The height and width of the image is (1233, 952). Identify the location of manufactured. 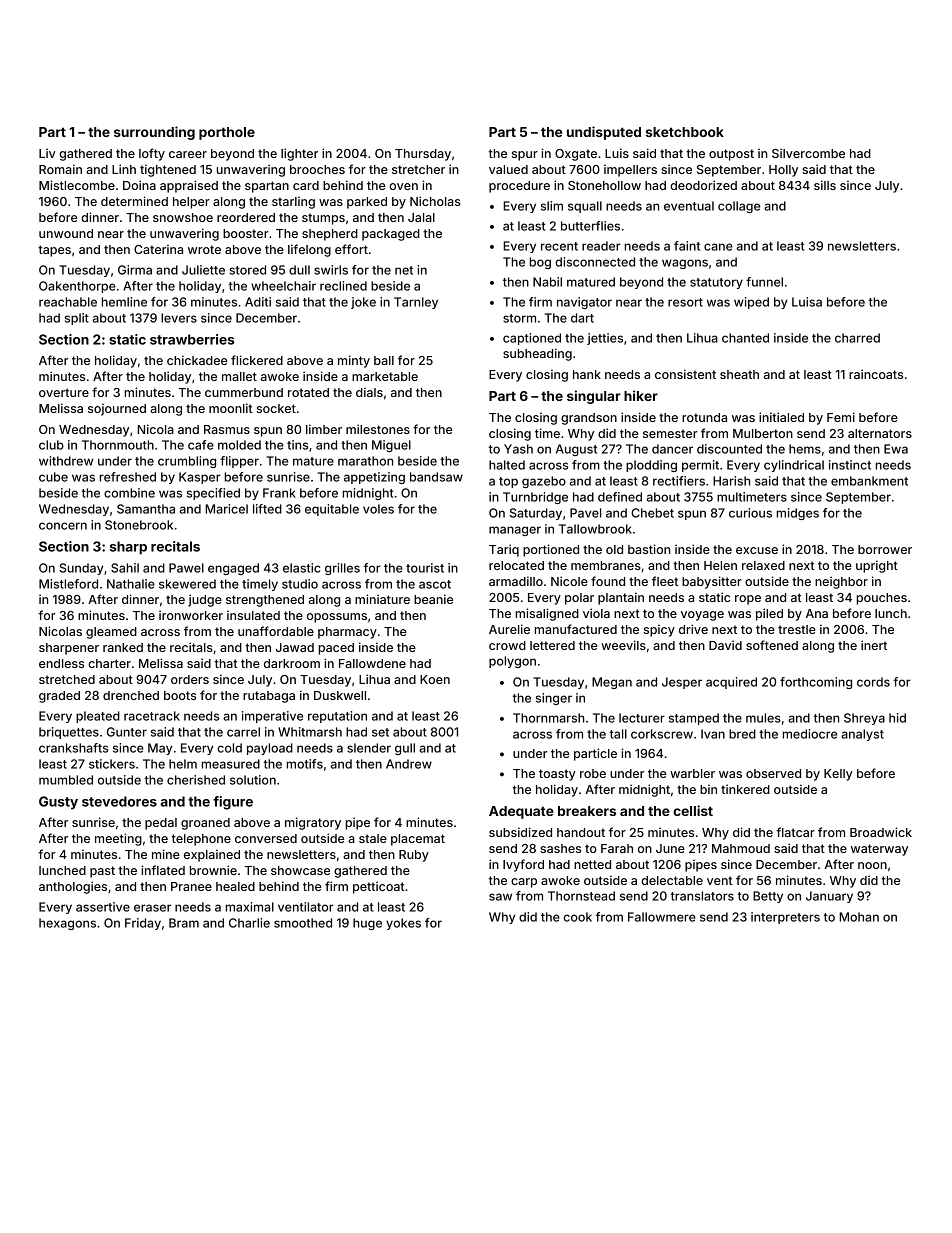
(576, 629).
